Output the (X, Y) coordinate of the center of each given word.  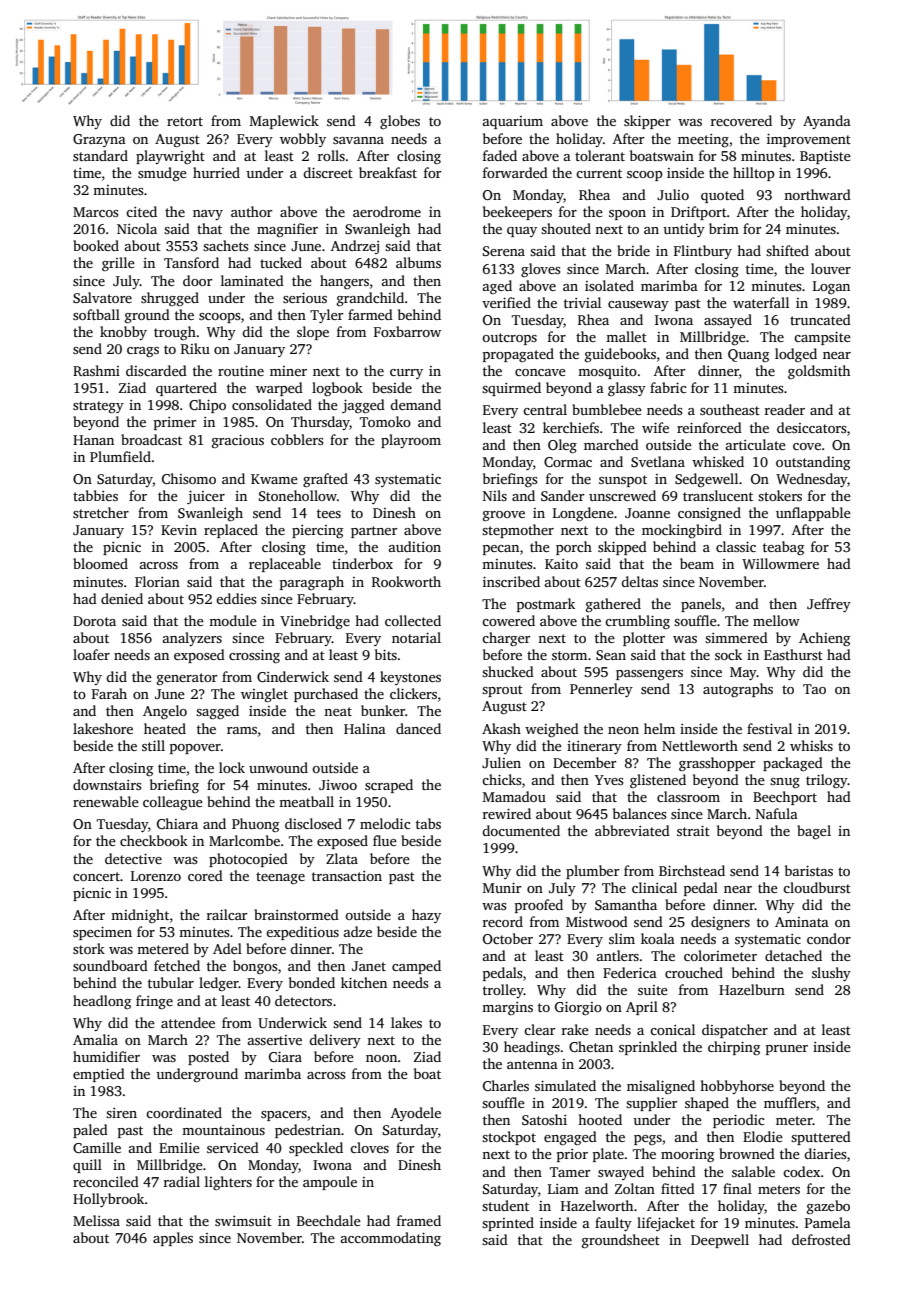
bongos (255, 967)
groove (504, 516)
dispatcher (735, 1031)
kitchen (364, 982)
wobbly (303, 140)
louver (831, 268)
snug (785, 783)
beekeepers (517, 213)
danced (418, 728)
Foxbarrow (407, 331)
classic (736, 546)
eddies (236, 598)
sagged (217, 712)
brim (724, 228)
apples (173, 1239)
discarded (156, 370)
